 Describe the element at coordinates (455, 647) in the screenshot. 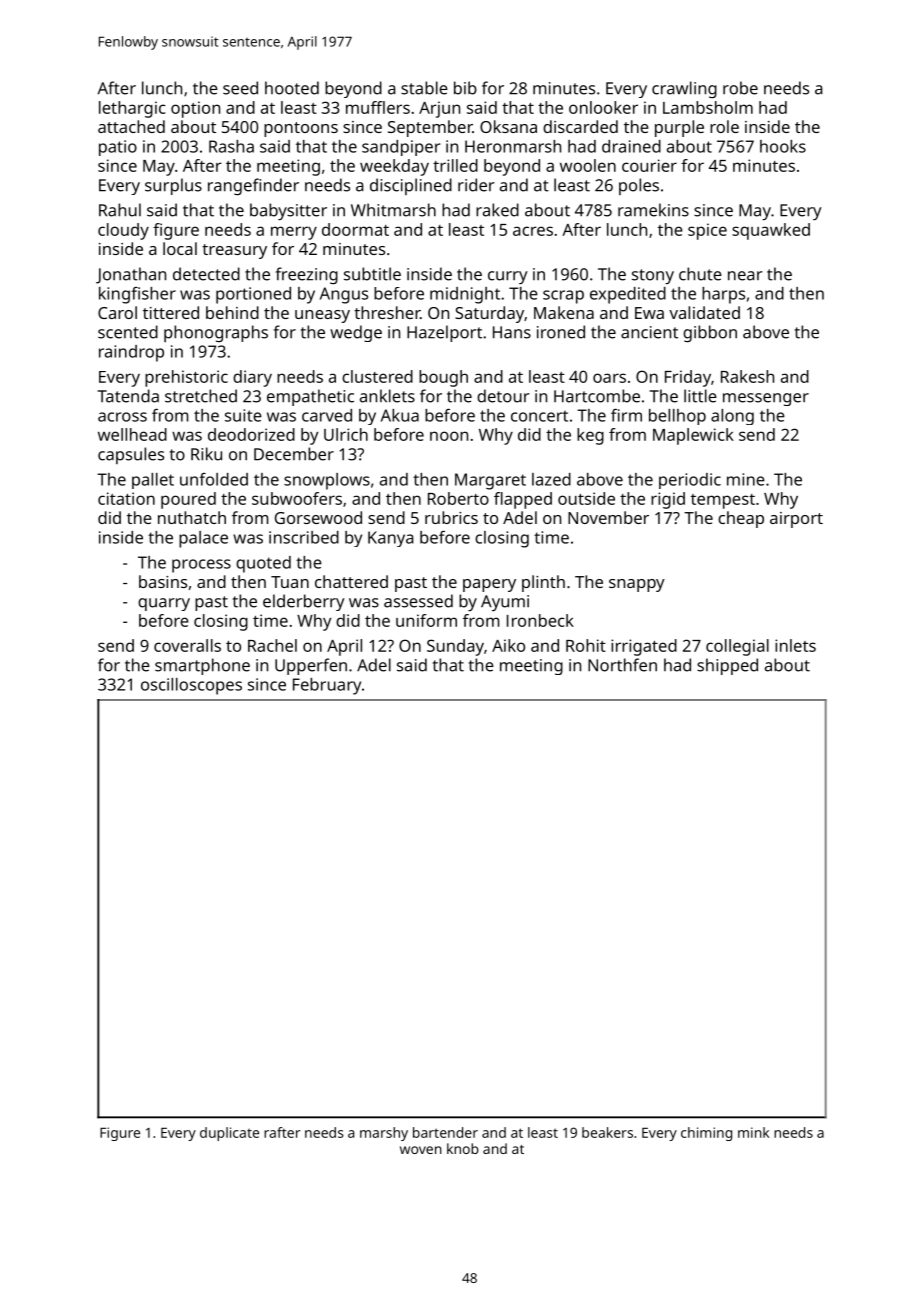

I see `Sunday` at that location.
